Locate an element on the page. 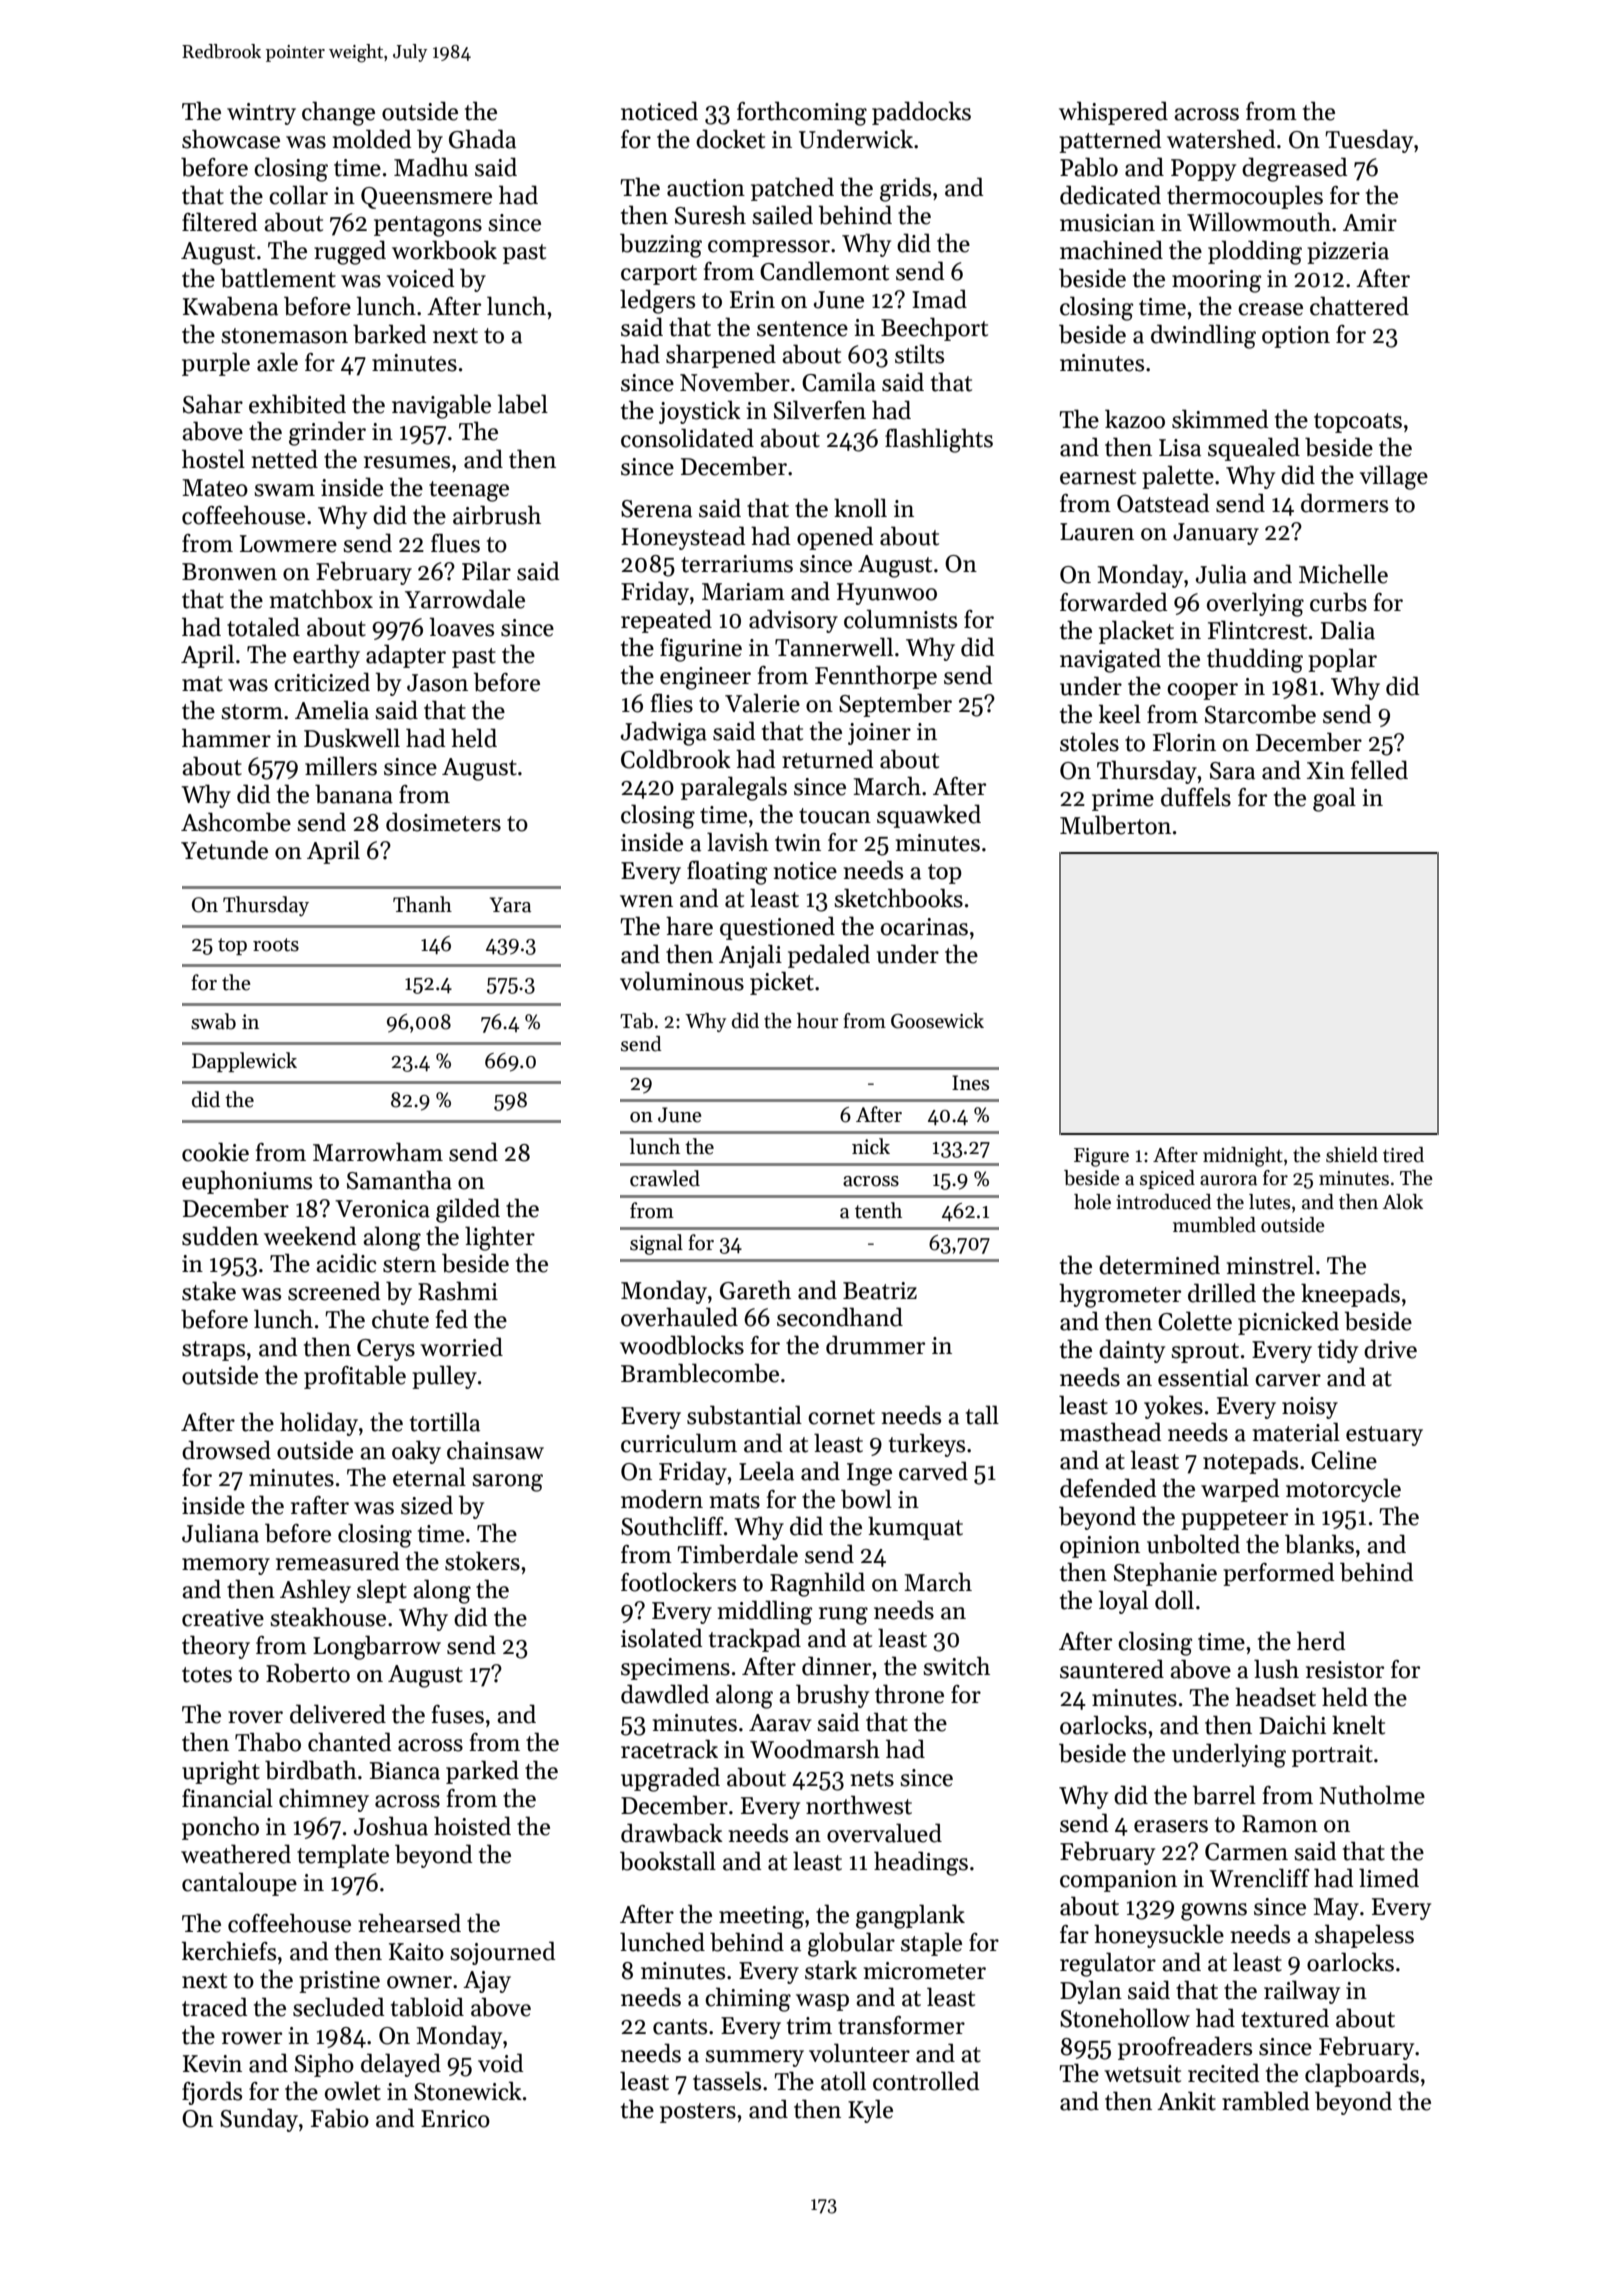  Sipho is located at coordinates (324, 2065).
